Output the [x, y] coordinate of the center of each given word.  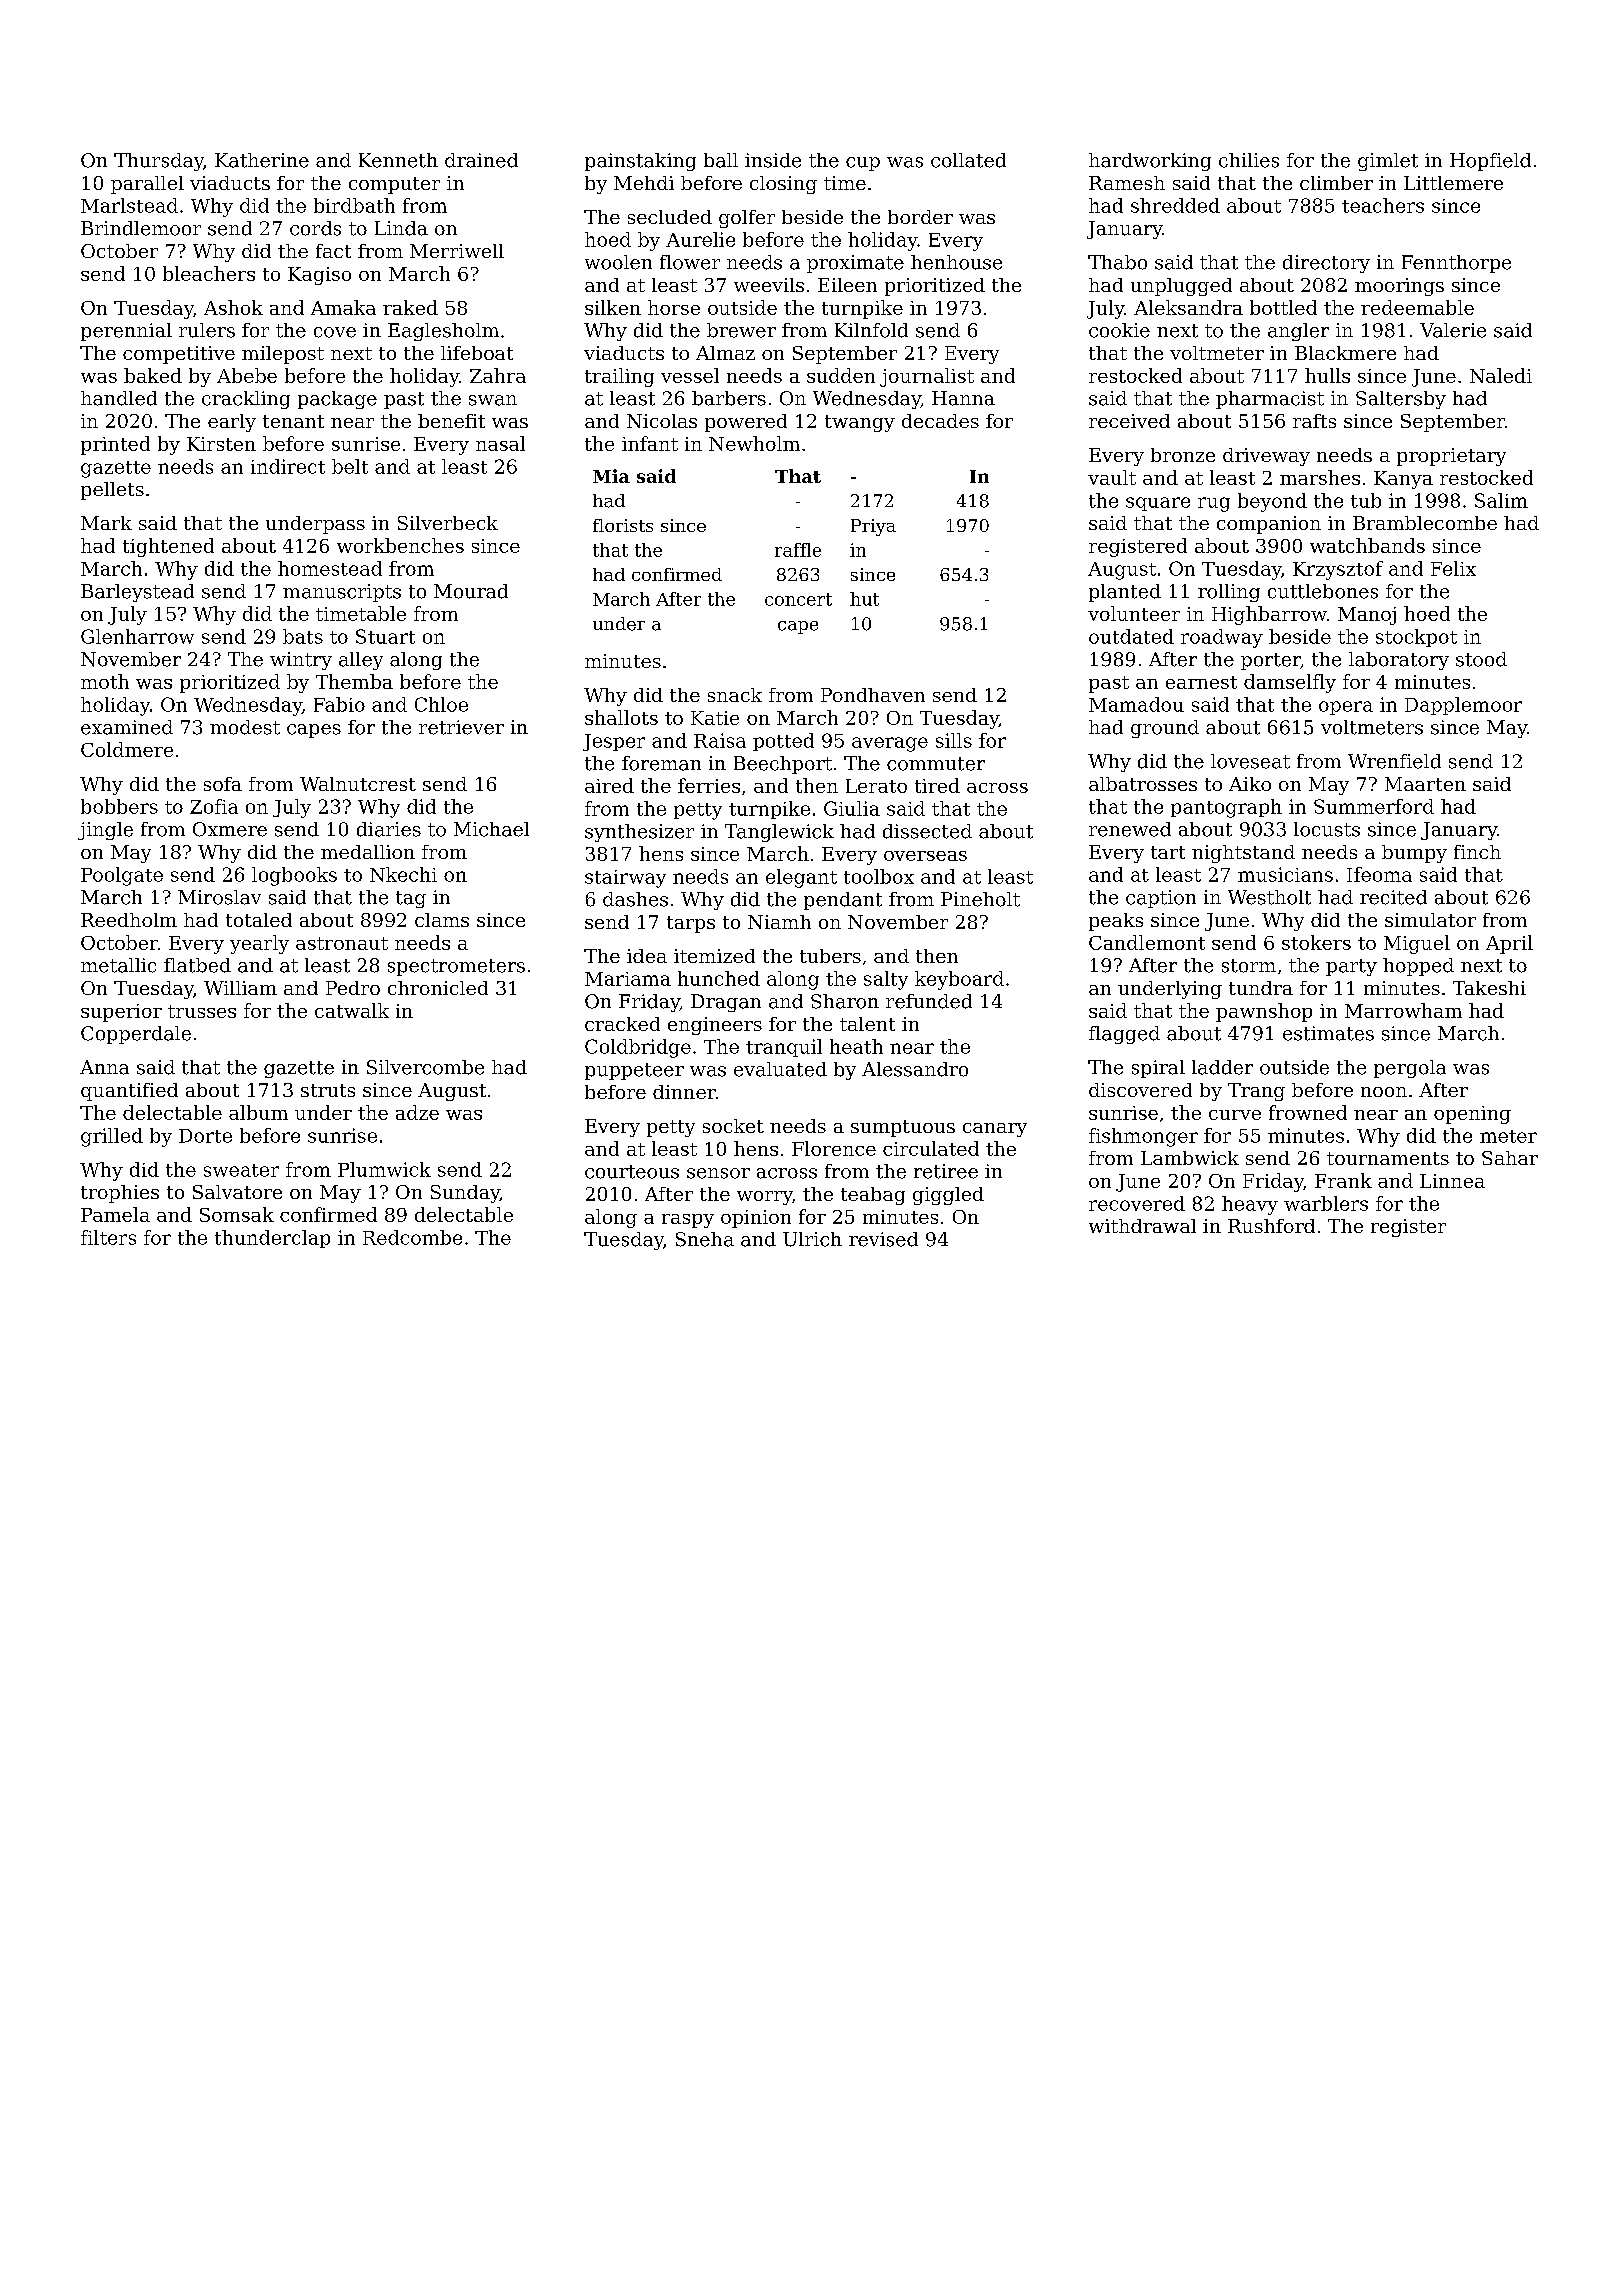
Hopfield [1490, 162]
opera [1346, 708]
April [1509, 944]
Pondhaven [873, 695]
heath [856, 1046]
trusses [202, 1011]
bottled [1283, 307]
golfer [747, 219]
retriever [461, 727]
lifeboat [477, 353]
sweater [241, 1170]
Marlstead [129, 205]
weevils [769, 285]
